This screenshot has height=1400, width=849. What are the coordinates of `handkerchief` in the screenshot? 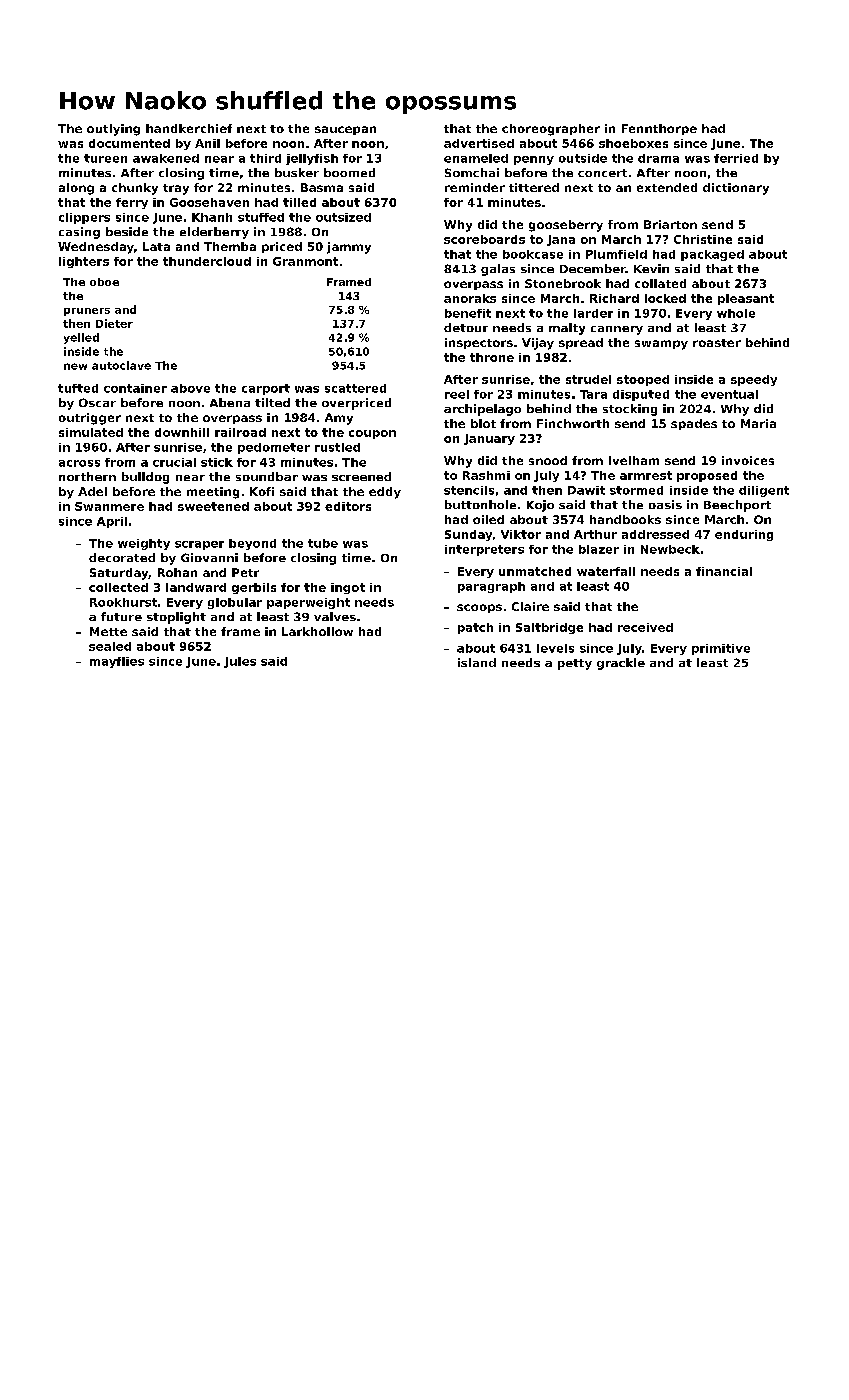 It's located at (189, 128).
